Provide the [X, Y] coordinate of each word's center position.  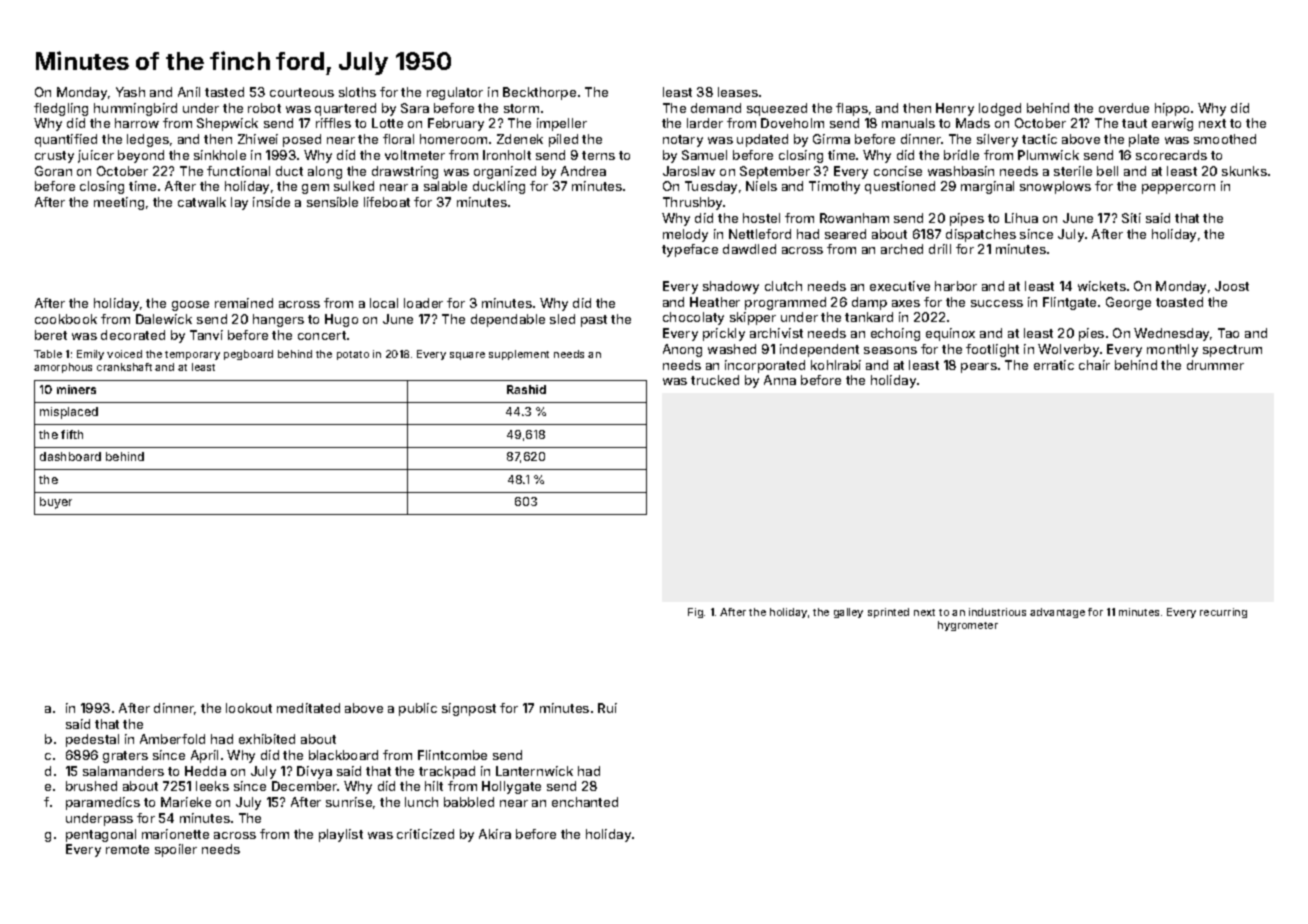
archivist [776, 333]
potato [353, 355]
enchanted [585, 802]
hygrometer [968, 626]
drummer [1215, 365]
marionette [175, 834]
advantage [1057, 613]
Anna [780, 380]
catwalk [202, 202]
